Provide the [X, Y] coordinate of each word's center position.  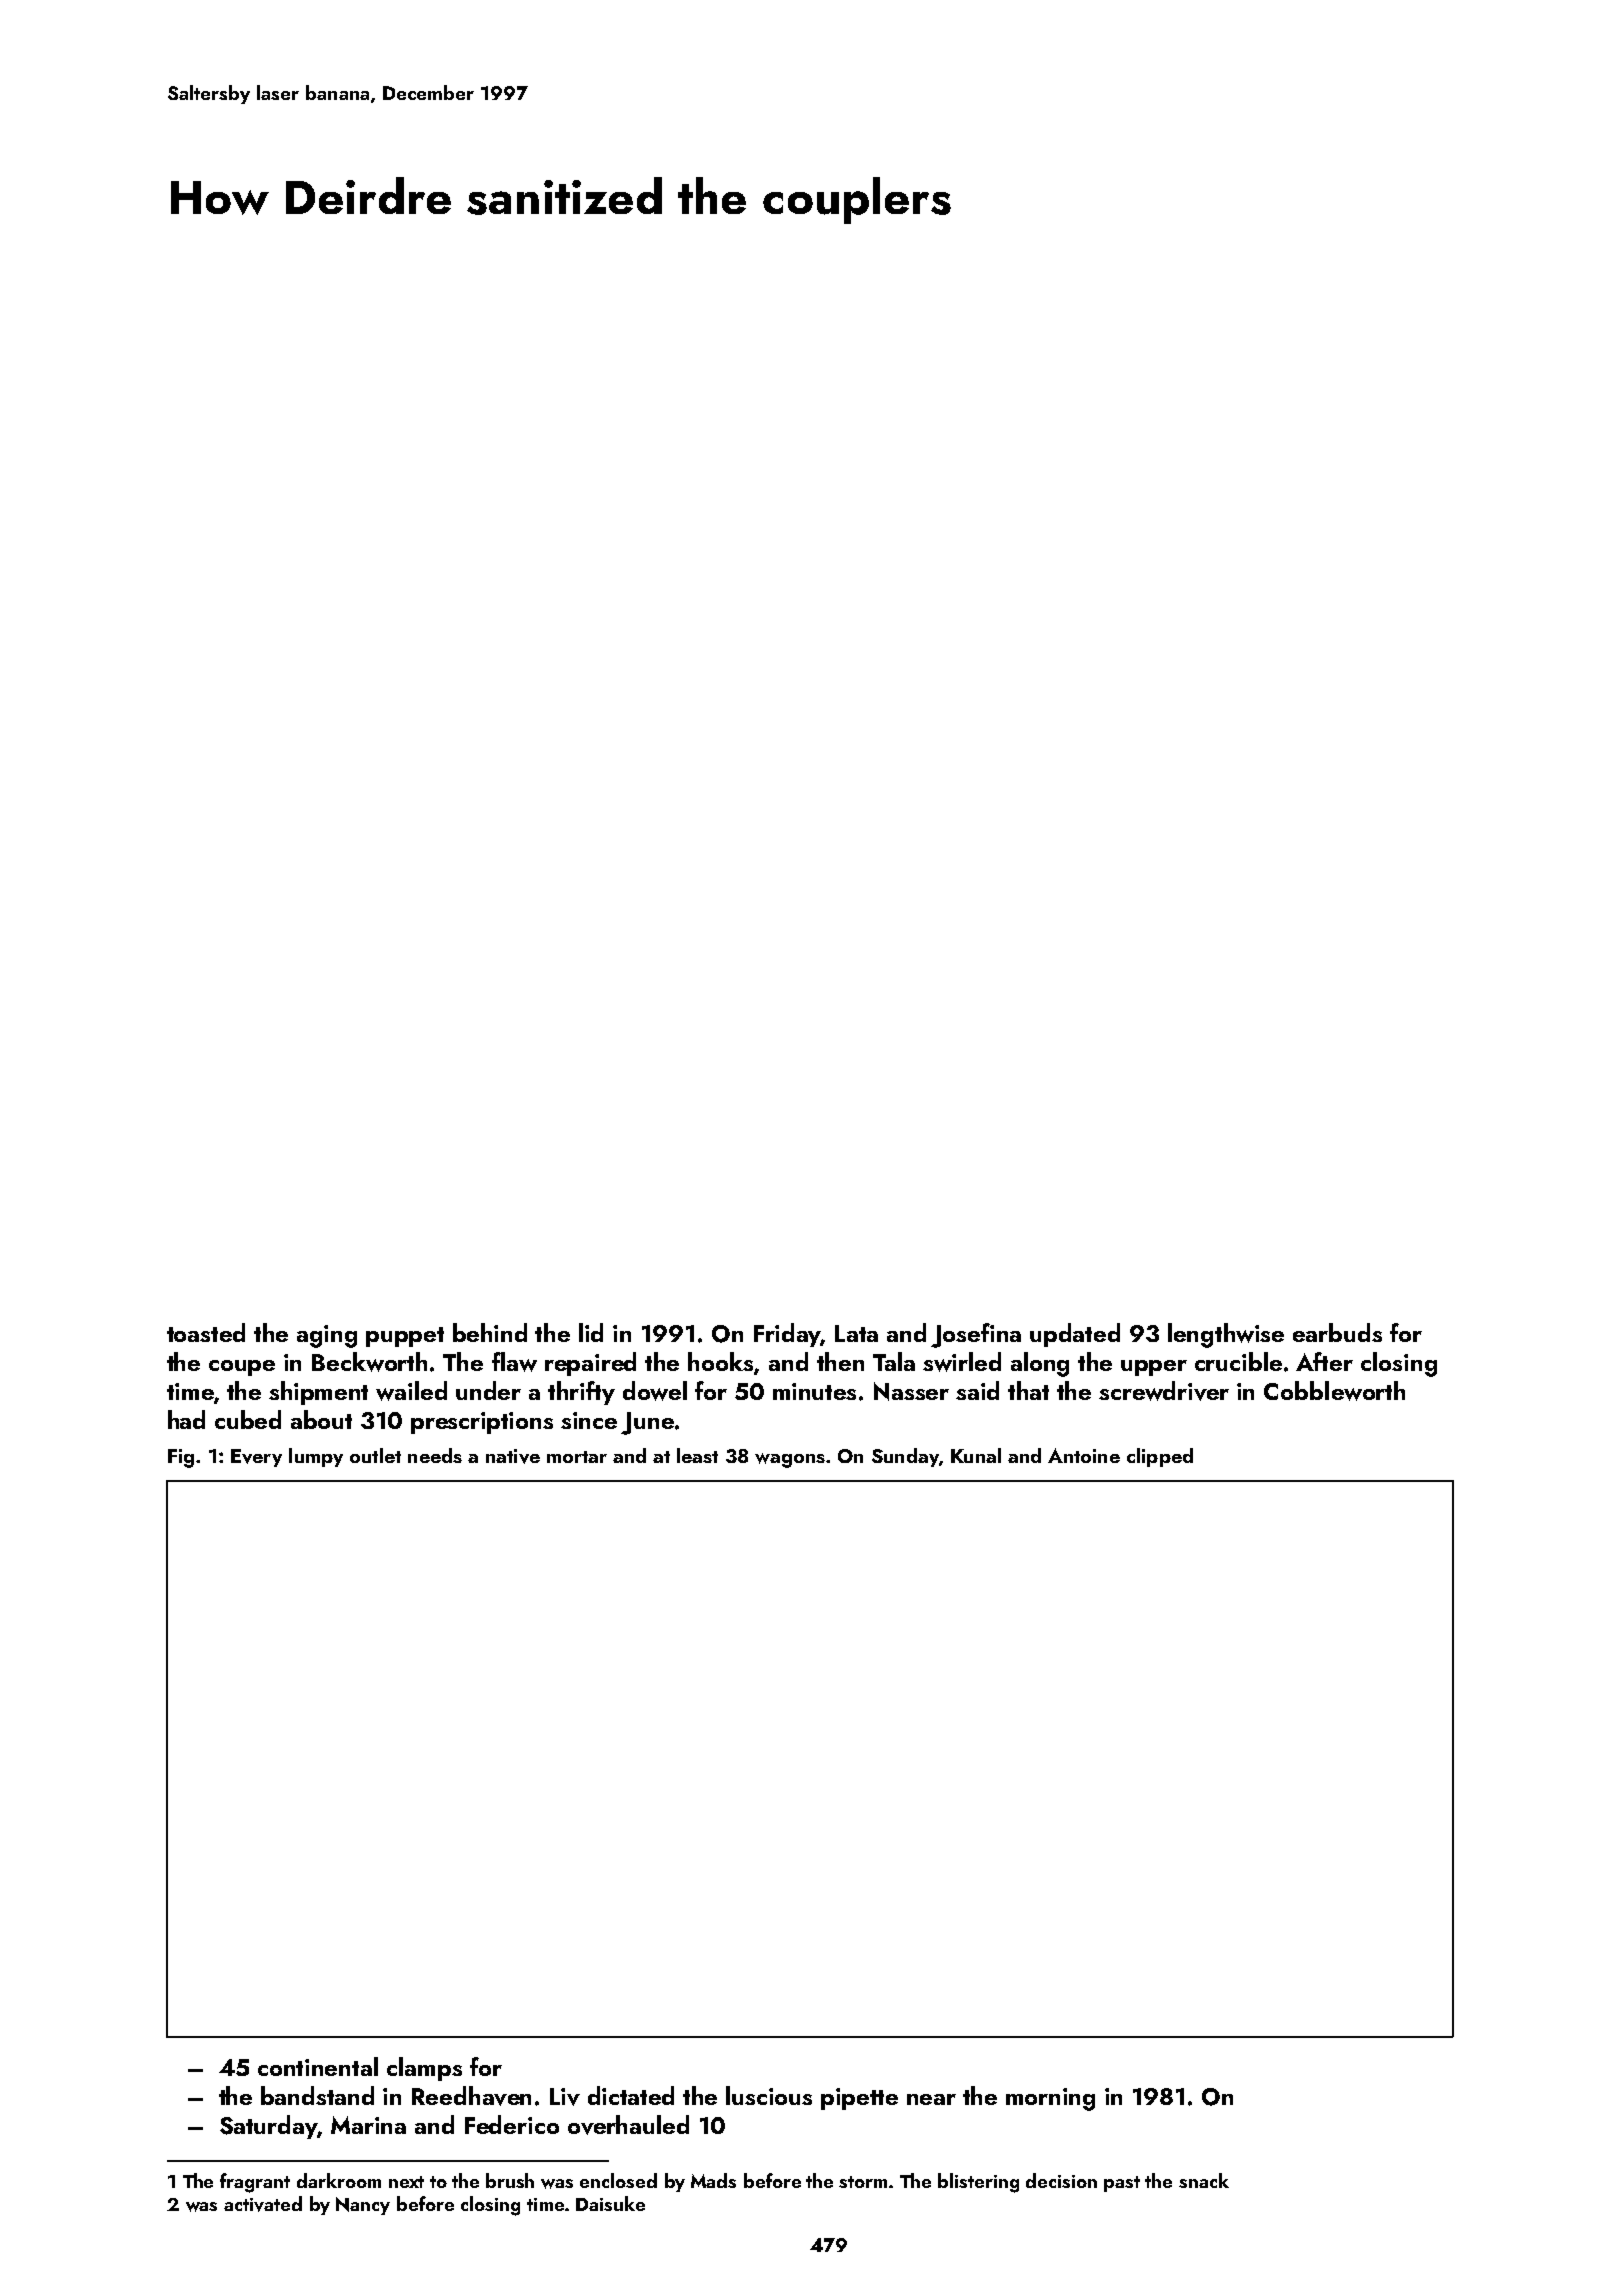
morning [1050, 2099]
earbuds [1337, 1332]
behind [490, 1332]
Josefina [976, 1335]
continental [318, 2066]
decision [1061, 2180]
